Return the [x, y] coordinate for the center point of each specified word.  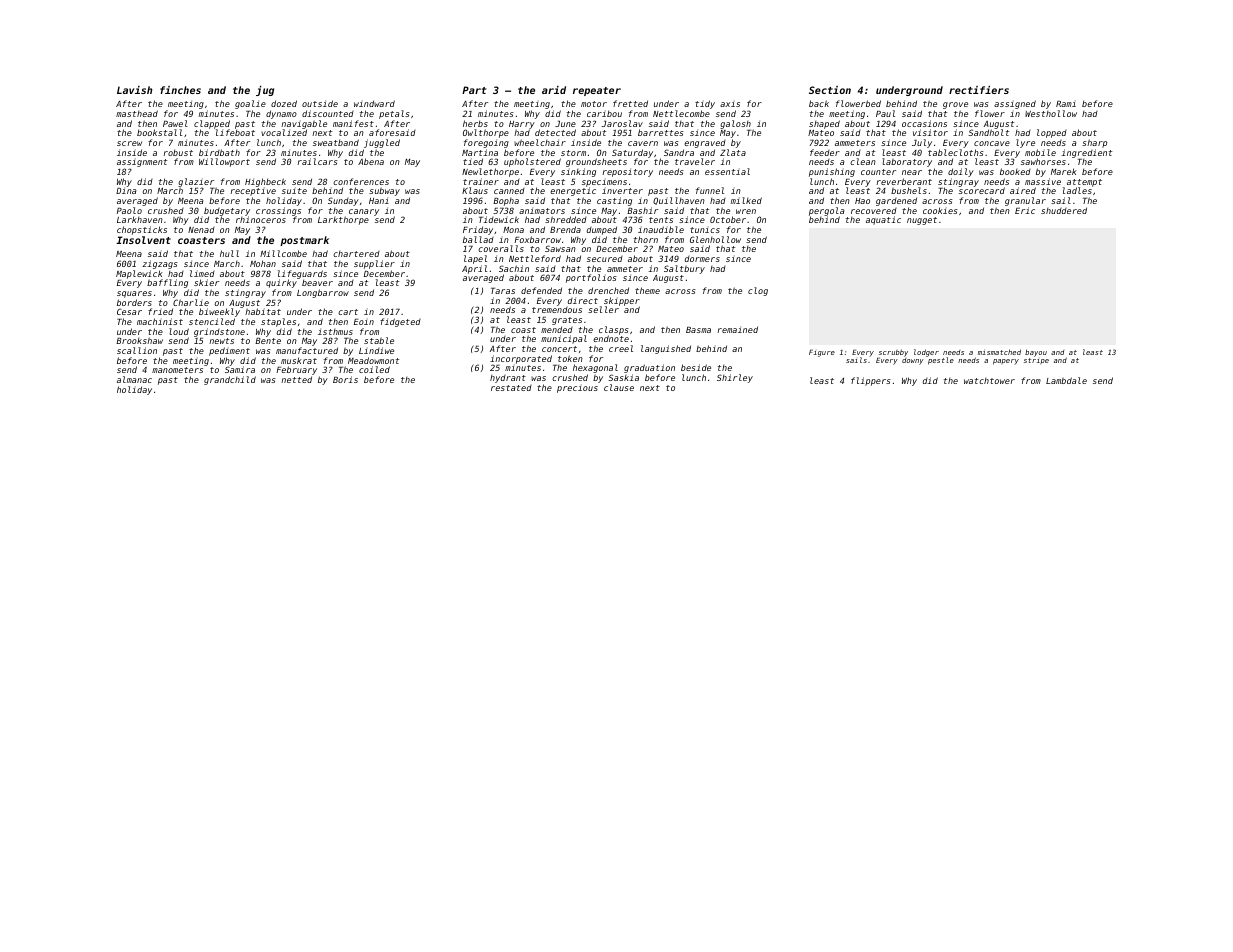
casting [614, 201]
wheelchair [540, 142]
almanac [134, 379]
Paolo [129, 210]
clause [619, 387]
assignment [142, 162]
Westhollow [1051, 113]
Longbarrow [323, 293]
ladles [1077, 191]
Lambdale [1066, 380]
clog [758, 291]
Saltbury [684, 269]
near [912, 172]
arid [554, 90]
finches [180, 90]
